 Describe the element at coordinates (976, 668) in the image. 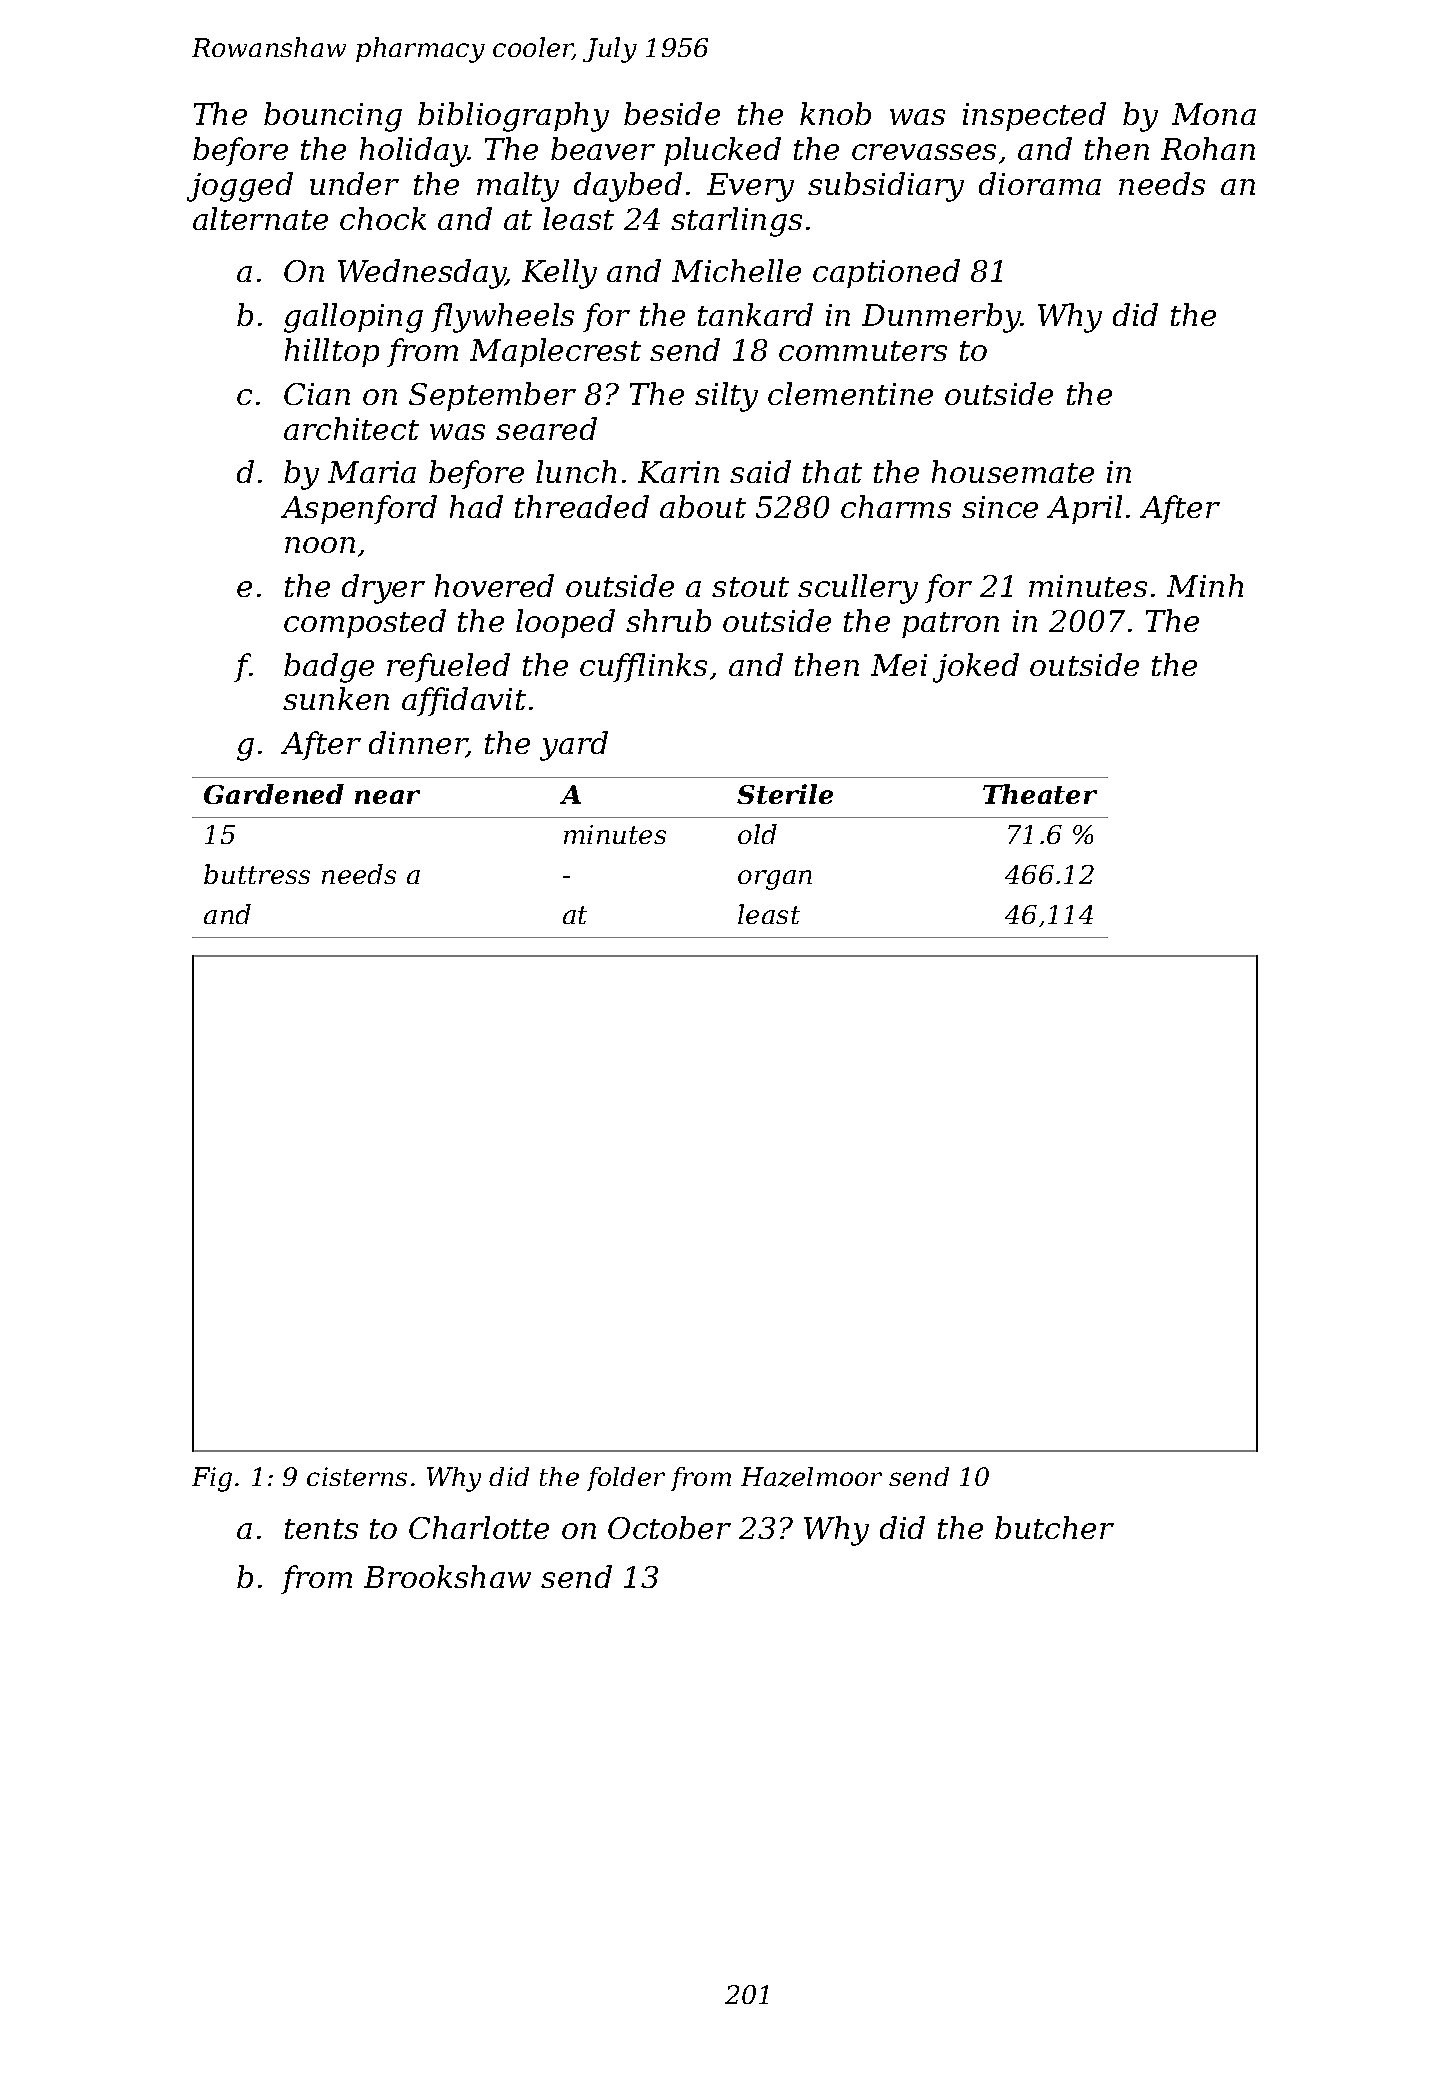

I see `joked` at that location.
